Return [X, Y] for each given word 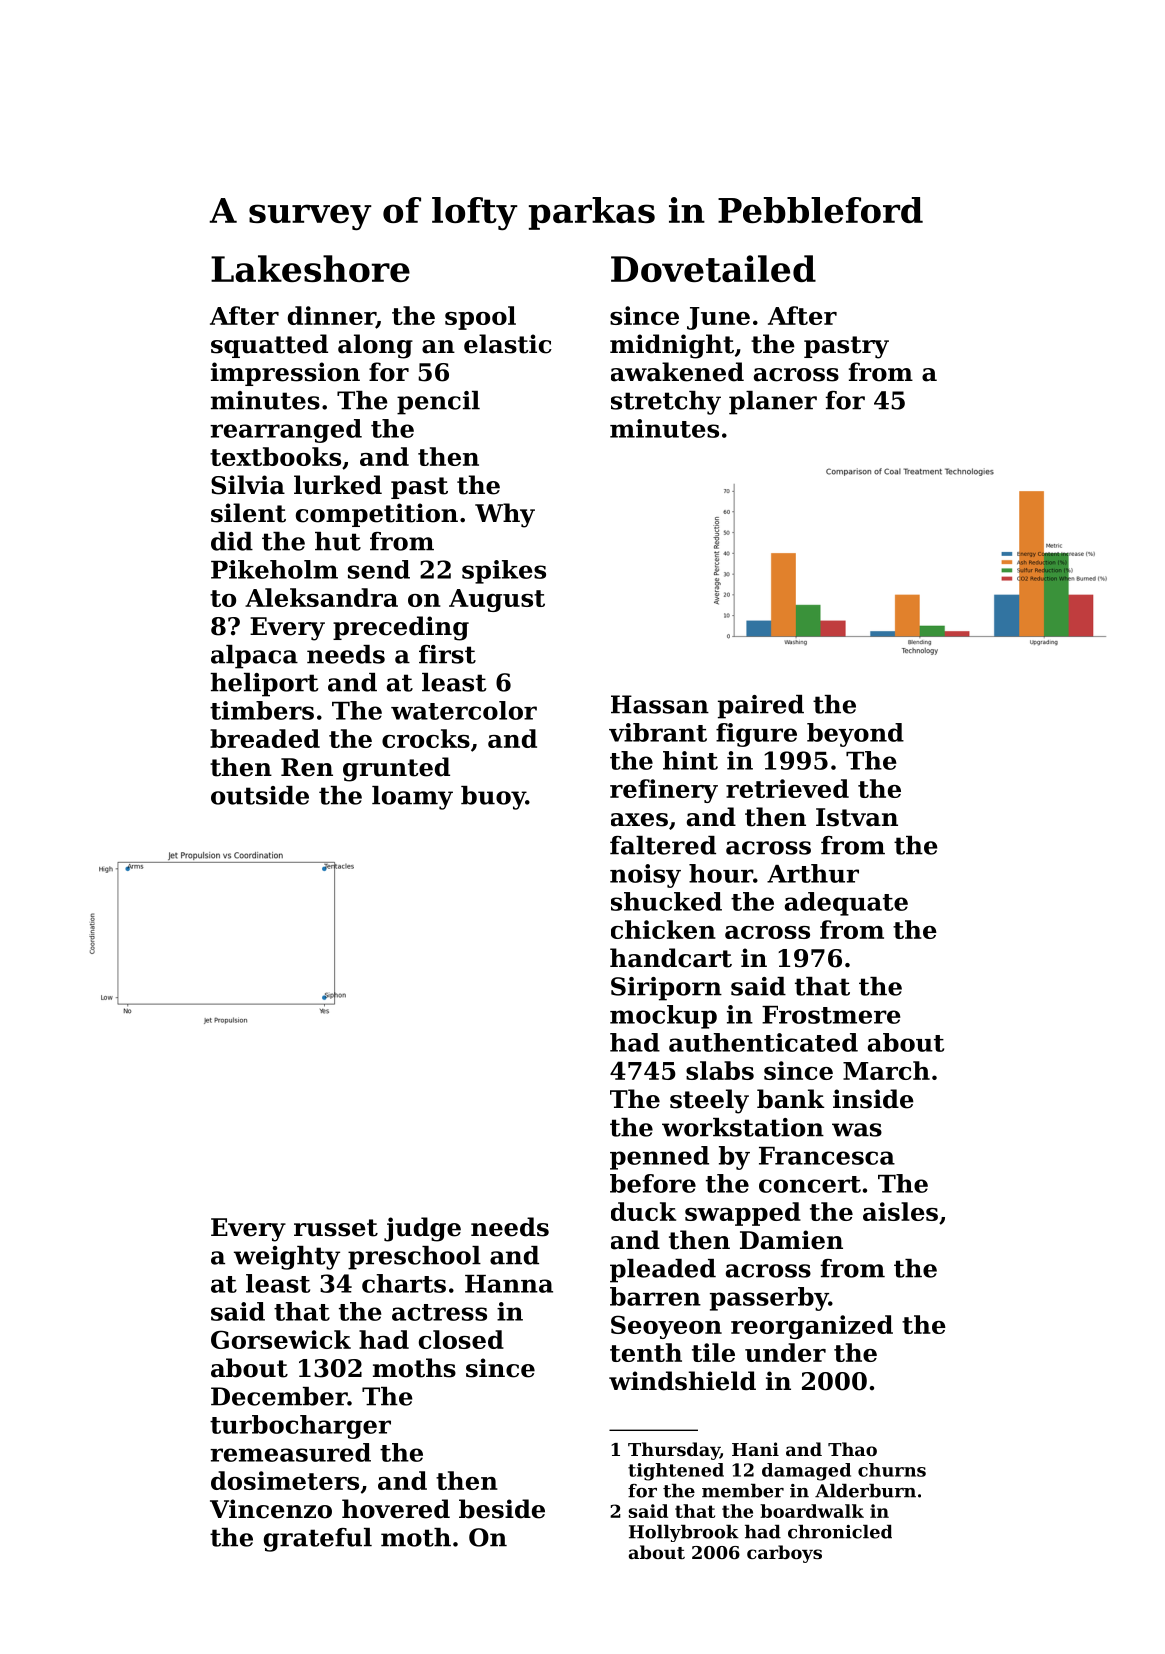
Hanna [509, 1284]
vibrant [658, 732]
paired [761, 707]
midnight [672, 346]
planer [773, 403]
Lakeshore [310, 268]
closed [461, 1339]
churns [892, 1470]
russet [336, 1228]
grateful [318, 1540]
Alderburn [865, 1491]
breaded [265, 738]
